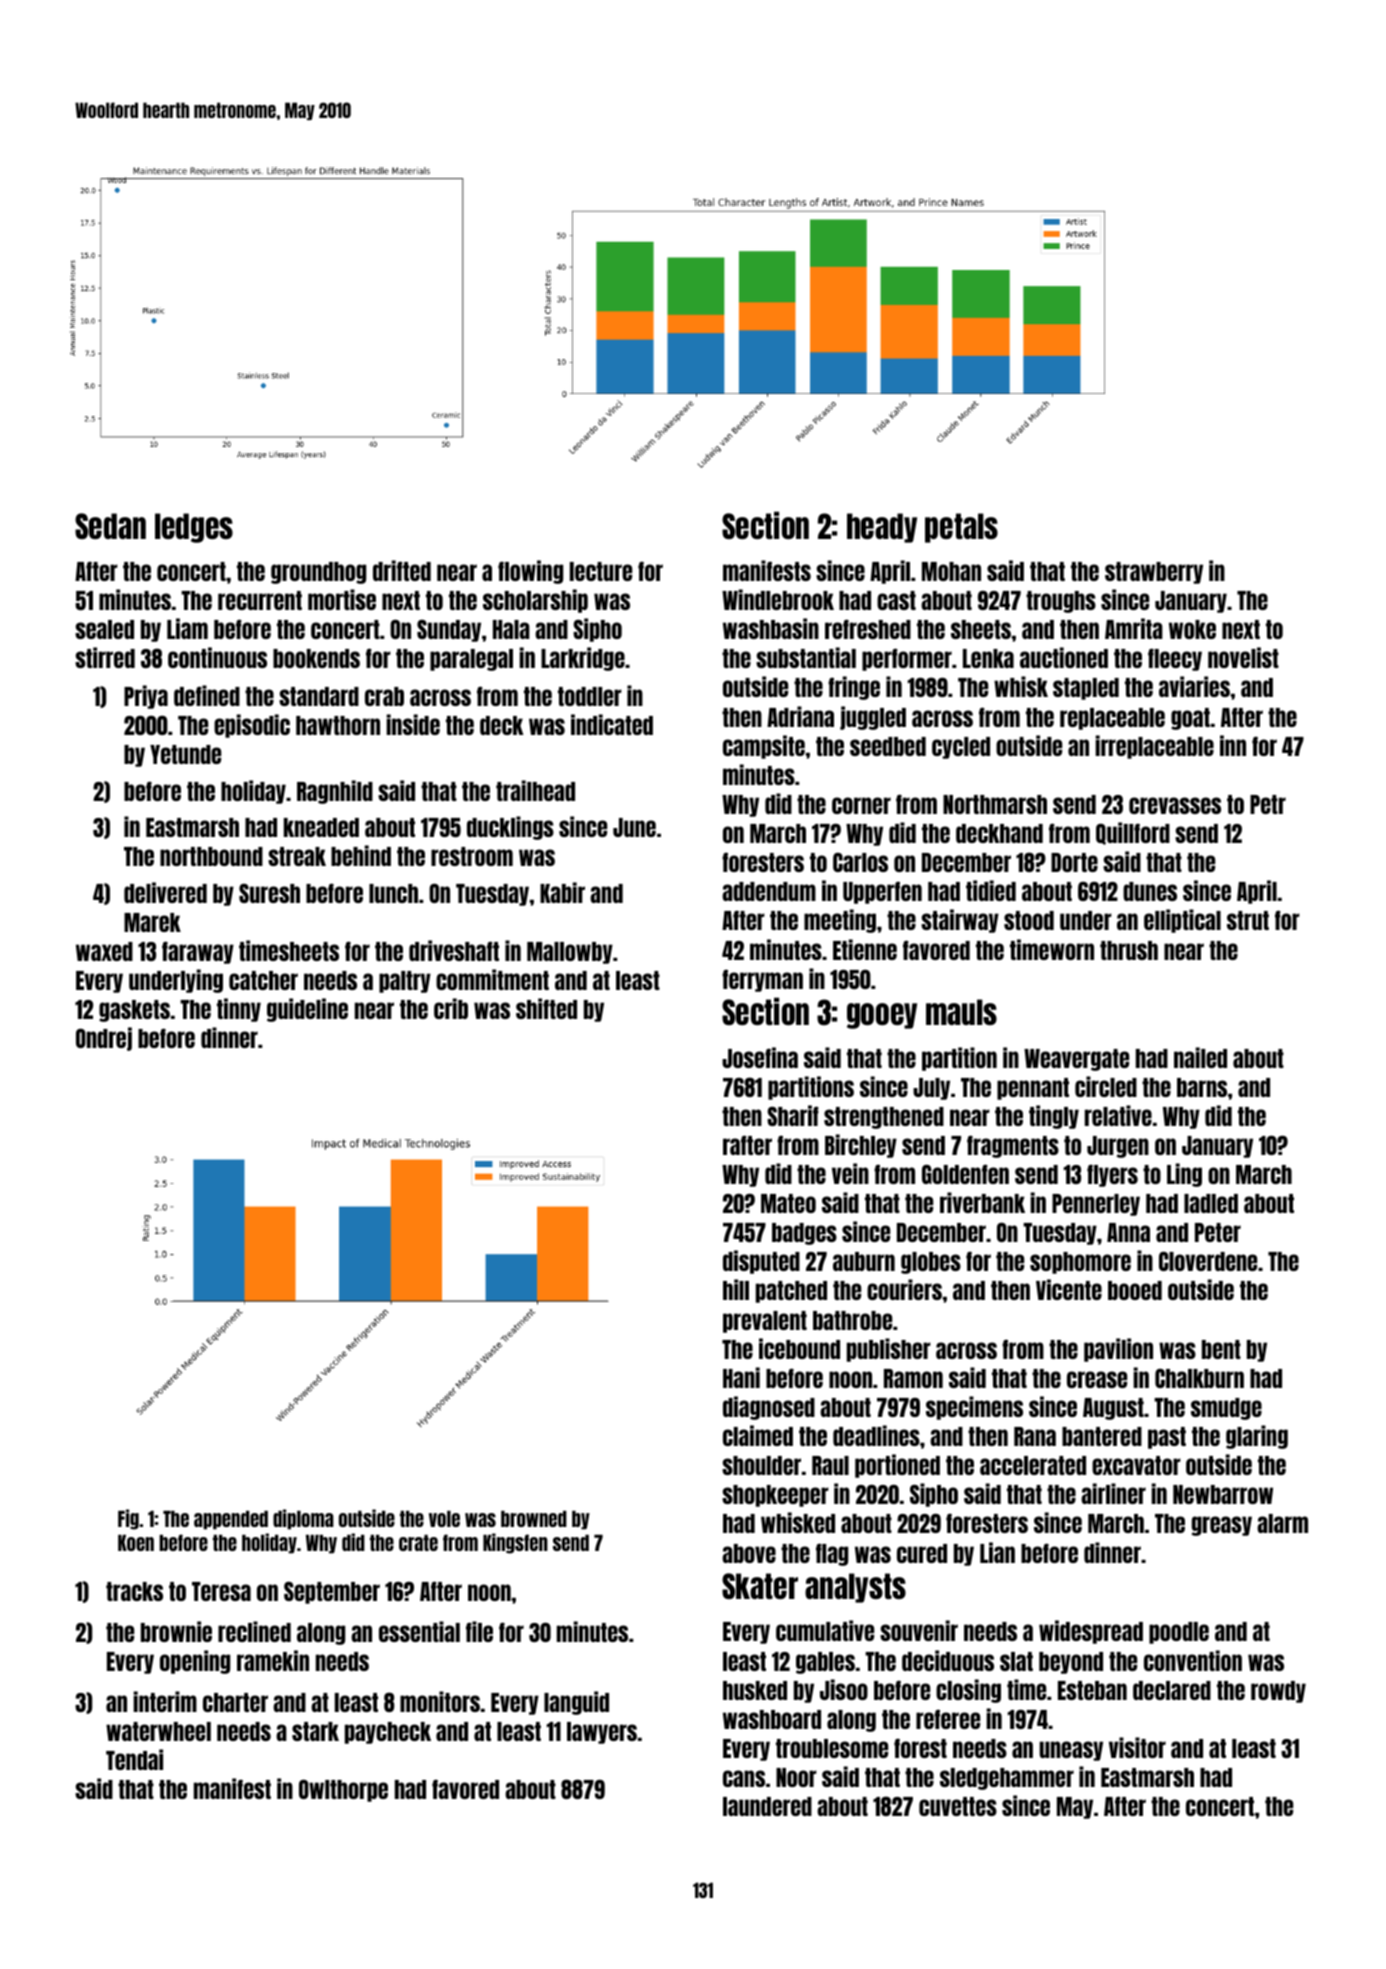 Image resolution: width=1386 pixels, height=1969 pixels. I want to click on Sedan, so click(110, 526).
